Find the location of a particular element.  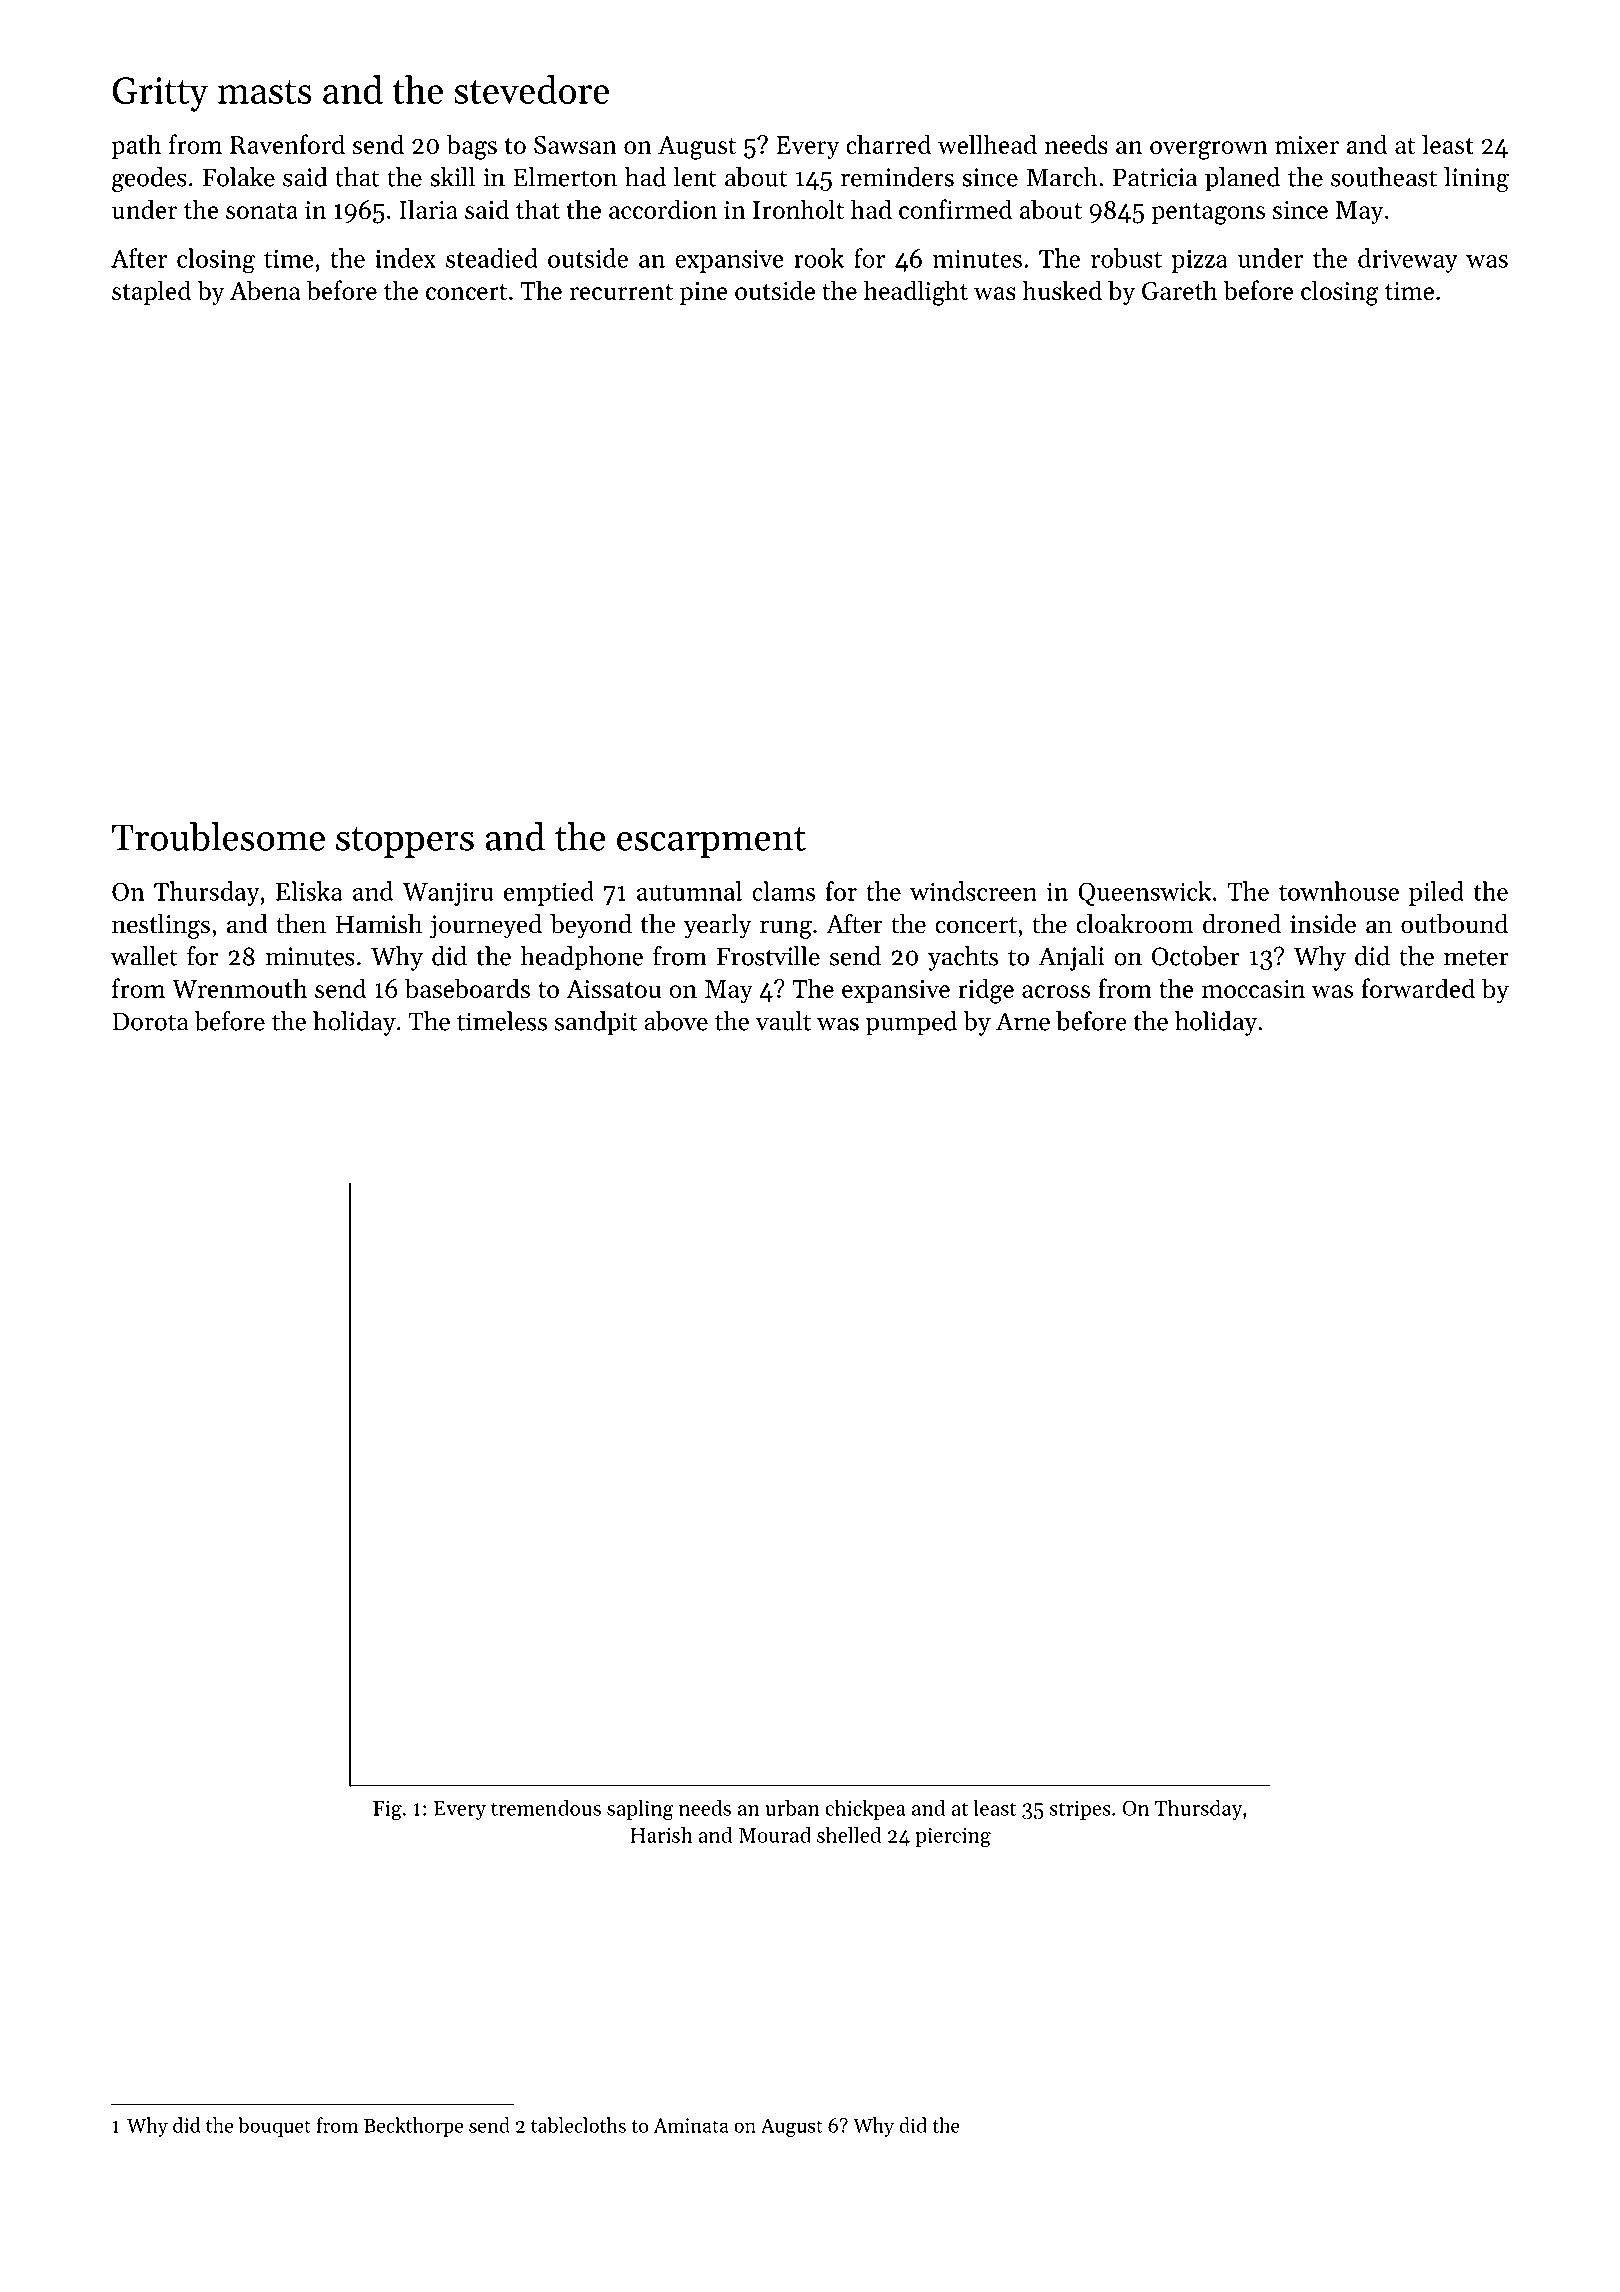

Fig is located at coordinates (387, 1810).
